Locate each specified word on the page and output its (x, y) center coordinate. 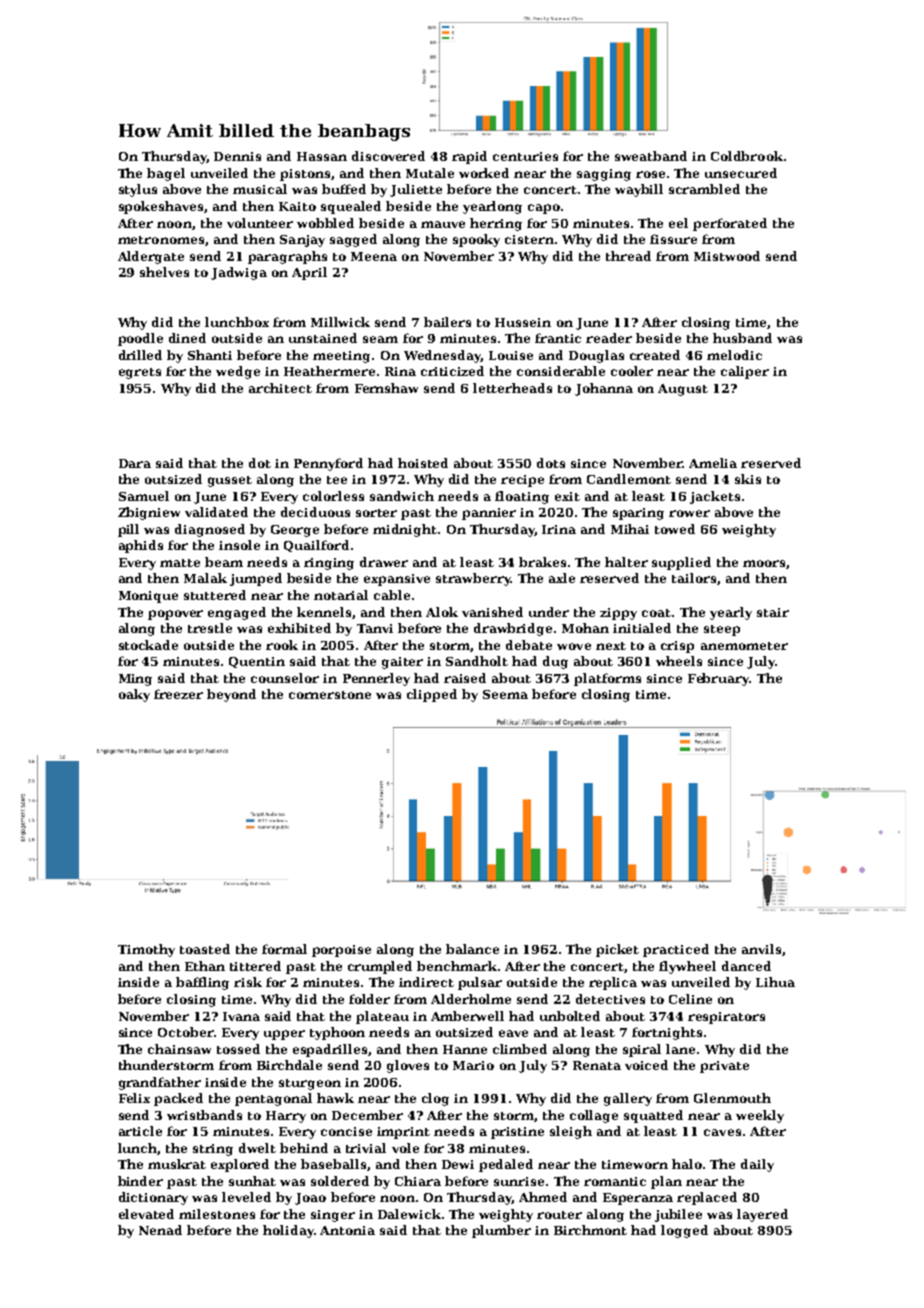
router (559, 1215)
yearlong (492, 207)
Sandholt (477, 661)
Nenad (160, 1230)
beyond (231, 695)
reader (609, 338)
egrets (140, 373)
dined (187, 338)
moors (764, 563)
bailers (447, 322)
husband (742, 338)
